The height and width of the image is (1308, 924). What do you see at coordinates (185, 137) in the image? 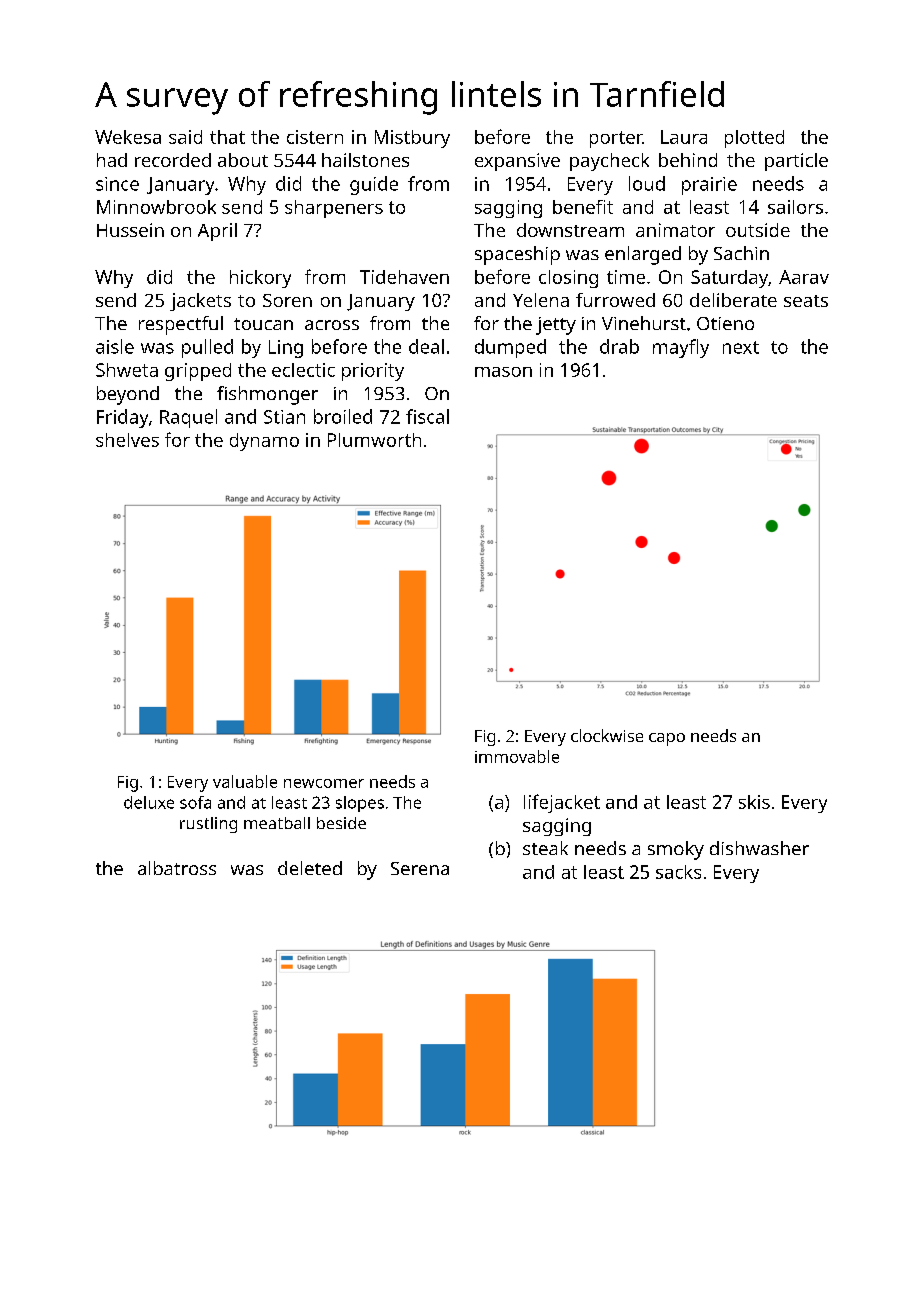
I see `said` at bounding box center [185, 137].
